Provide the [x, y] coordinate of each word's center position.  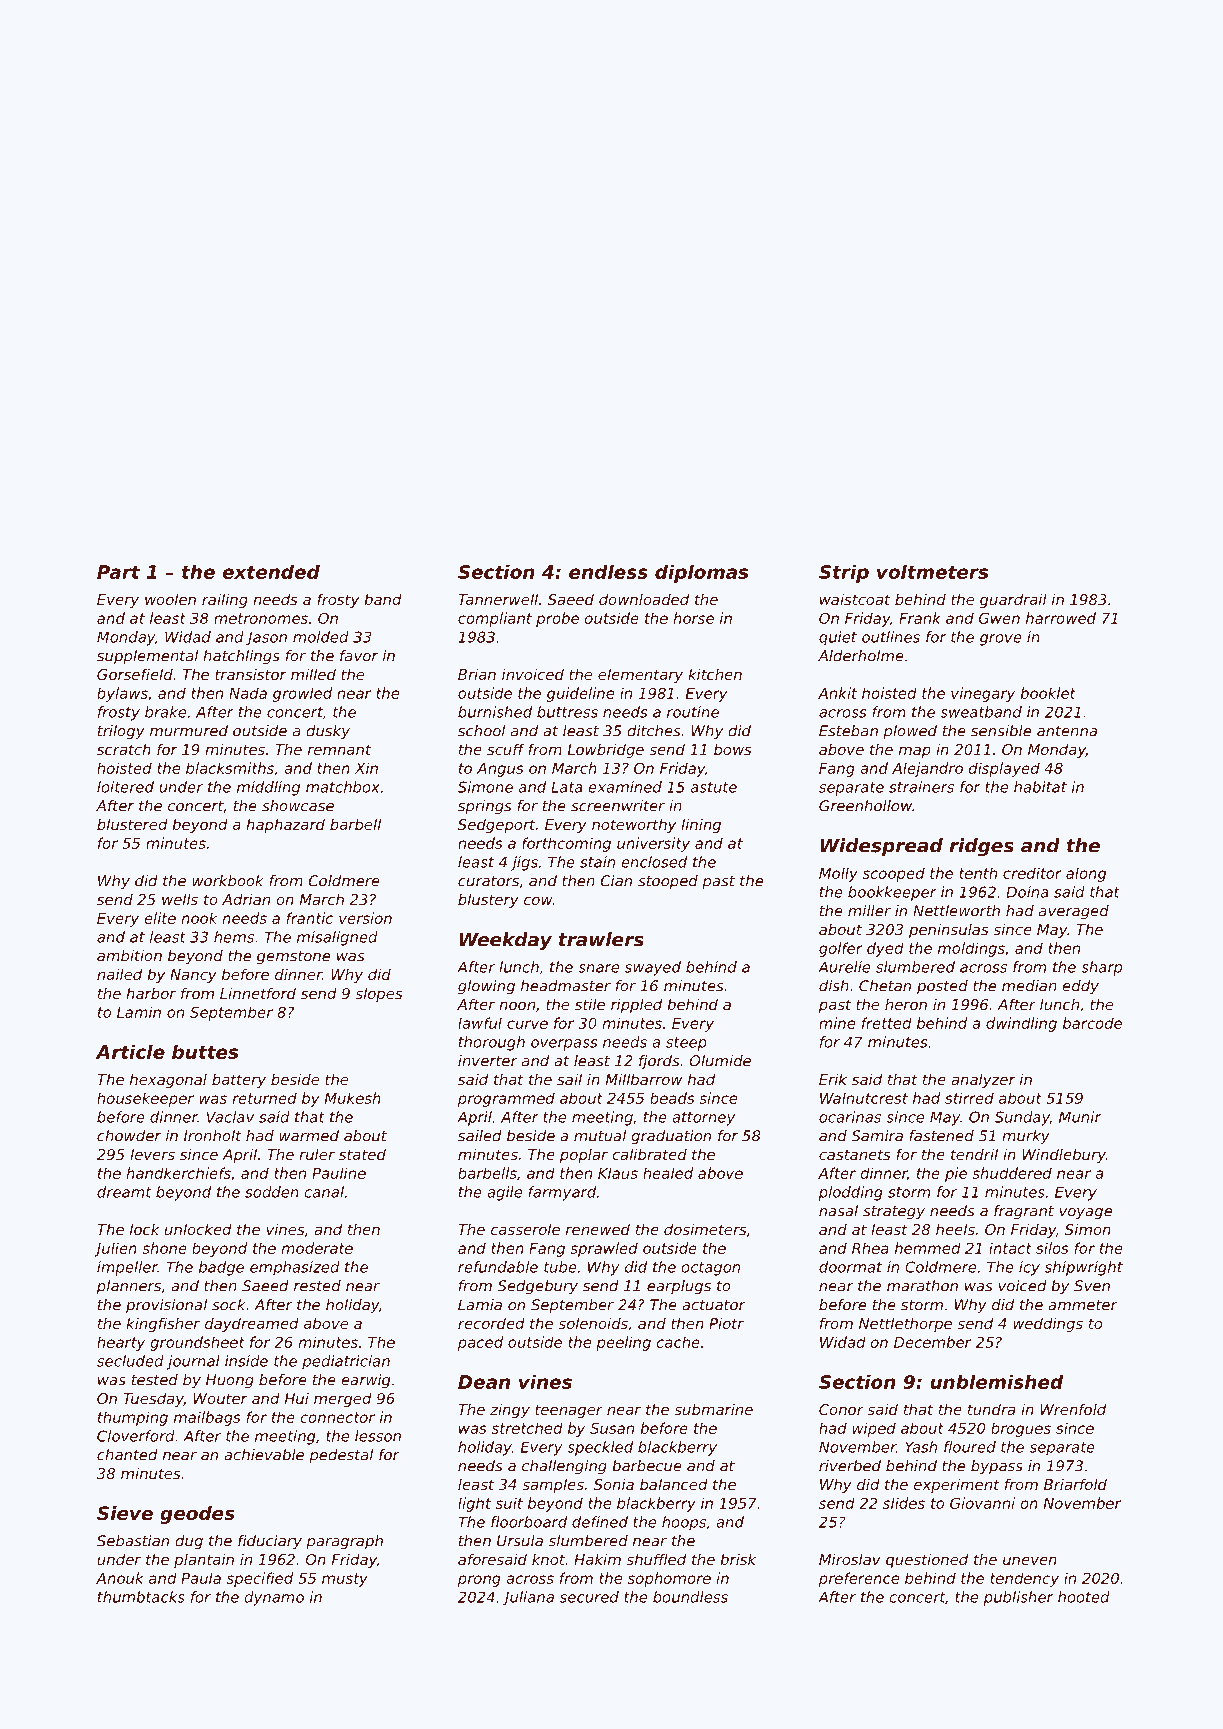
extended [271, 571]
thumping [133, 1418]
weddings [1048, 1324]
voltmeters [932, 571]
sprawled [604, 1249]
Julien [115, 1249]
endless [608, 571]
